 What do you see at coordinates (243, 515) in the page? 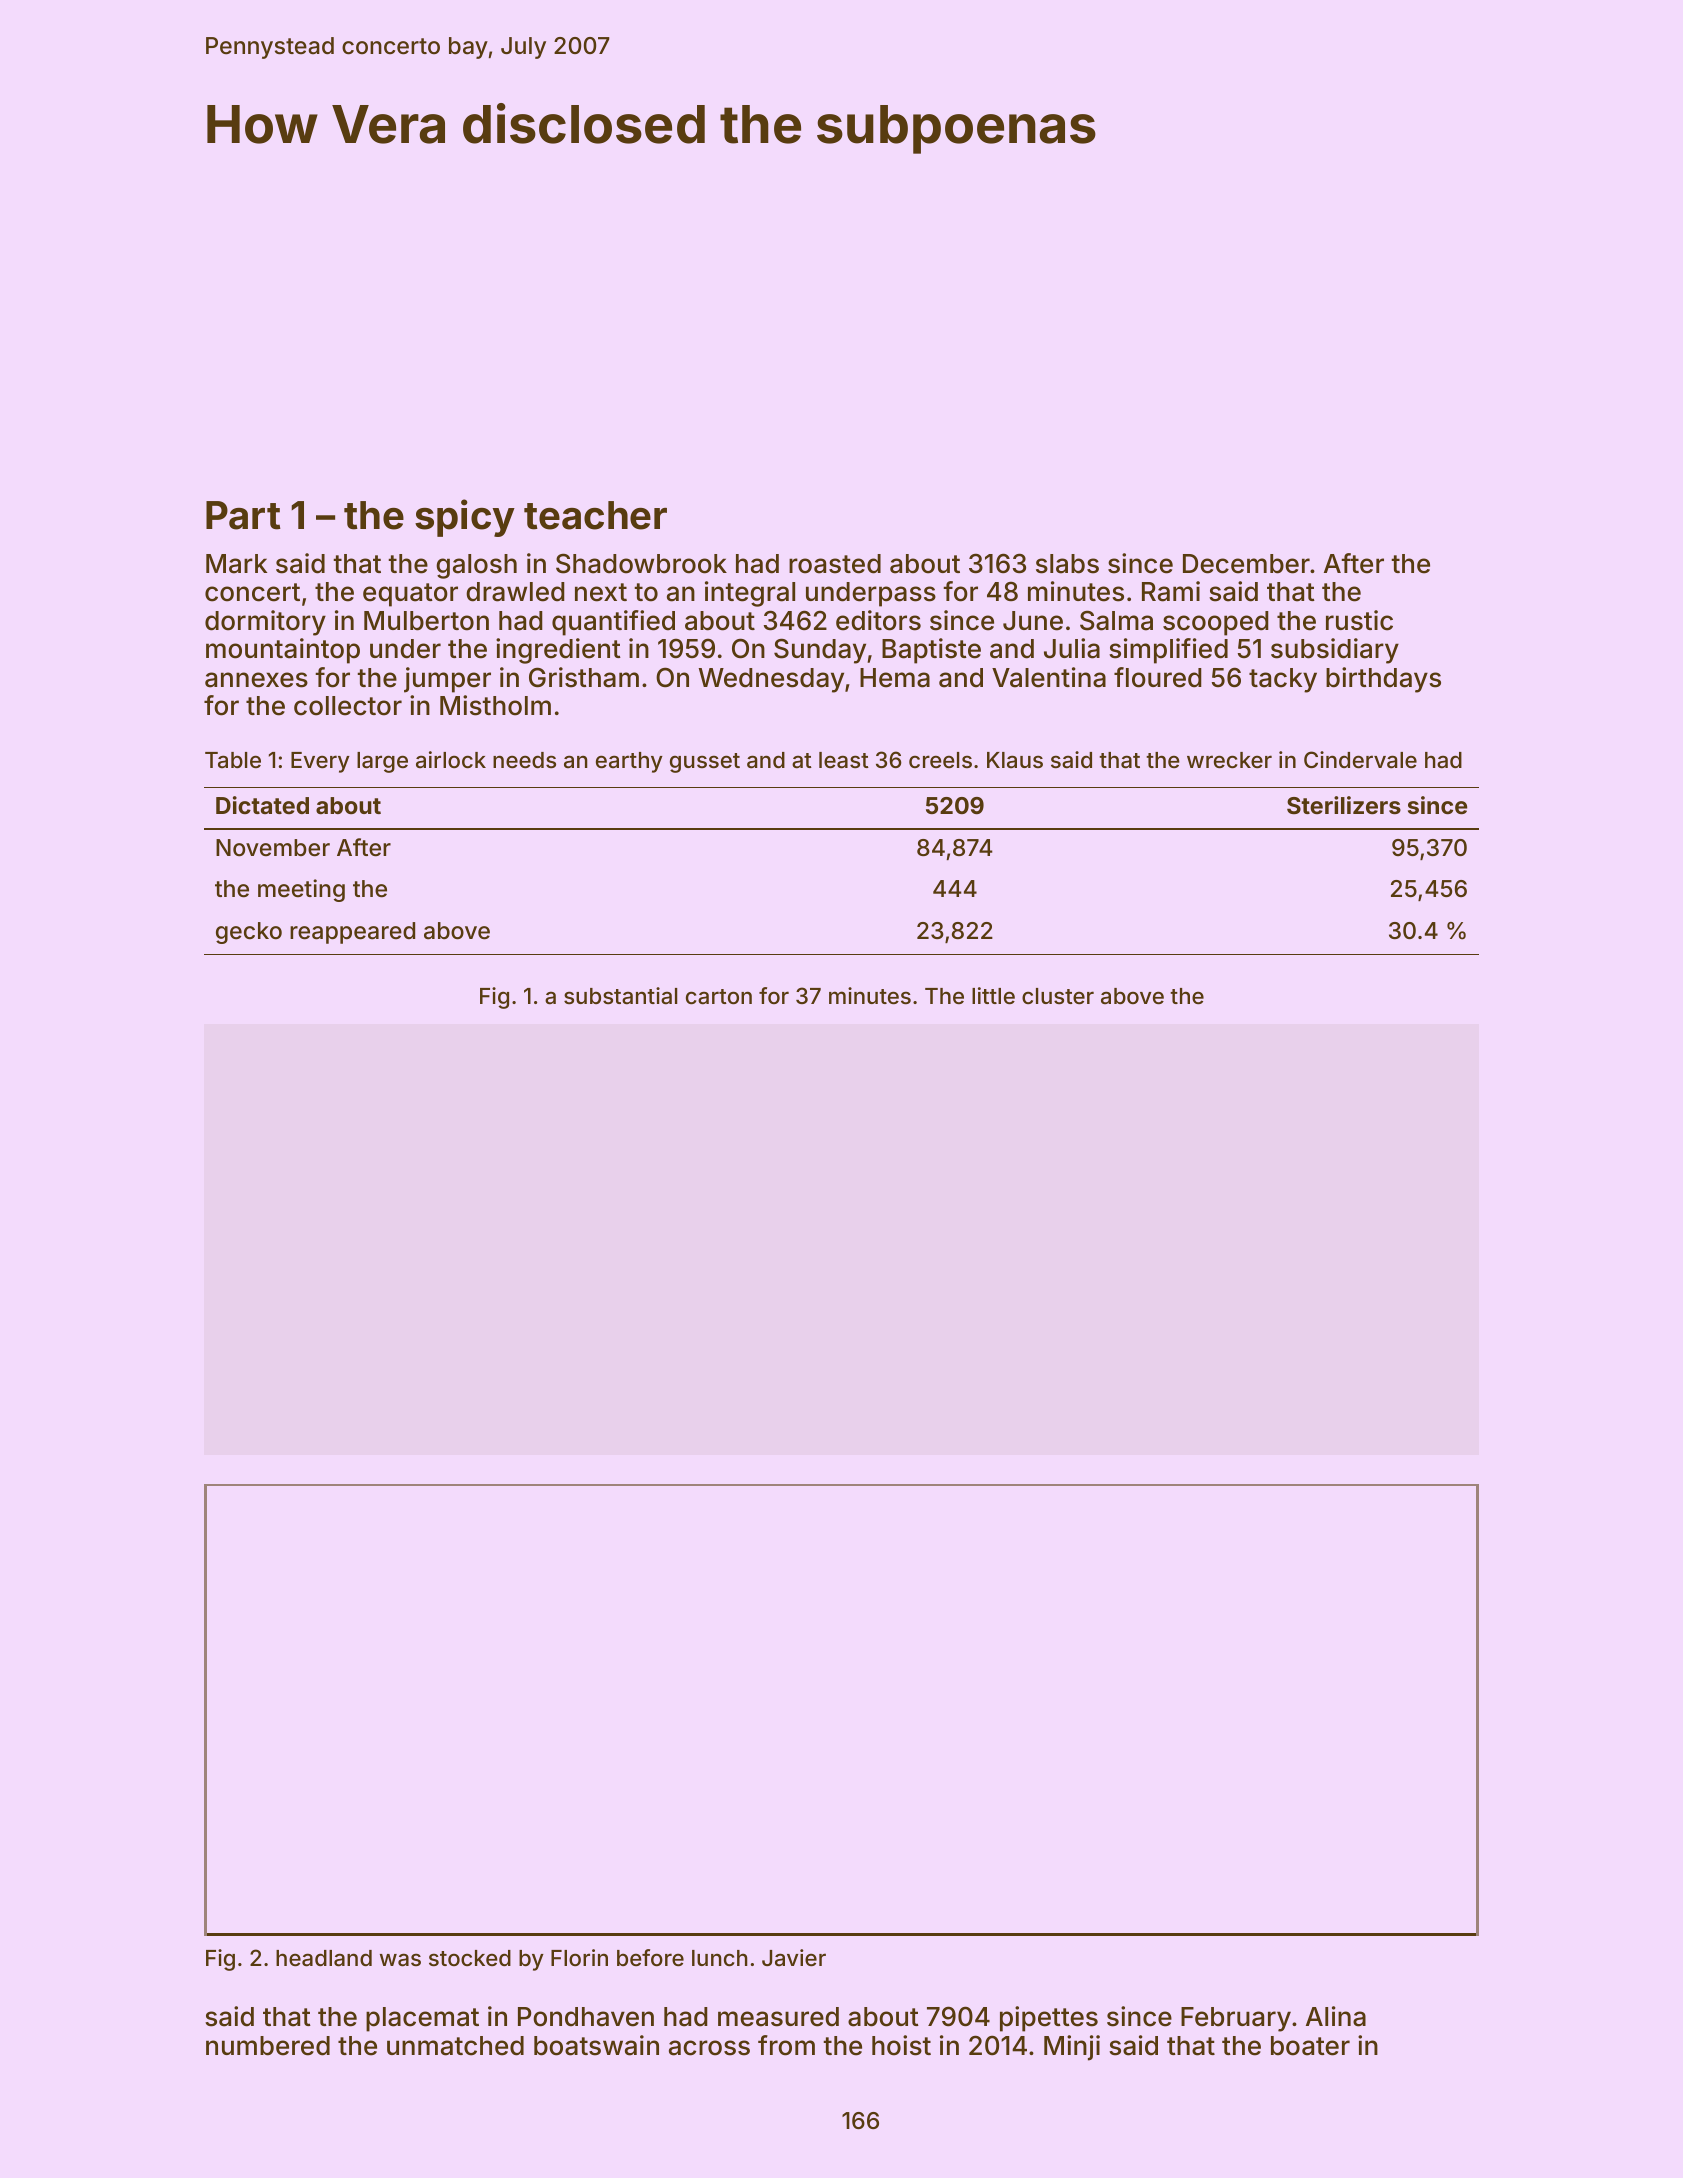
I see `Part` at bounding box center [243, 515].
